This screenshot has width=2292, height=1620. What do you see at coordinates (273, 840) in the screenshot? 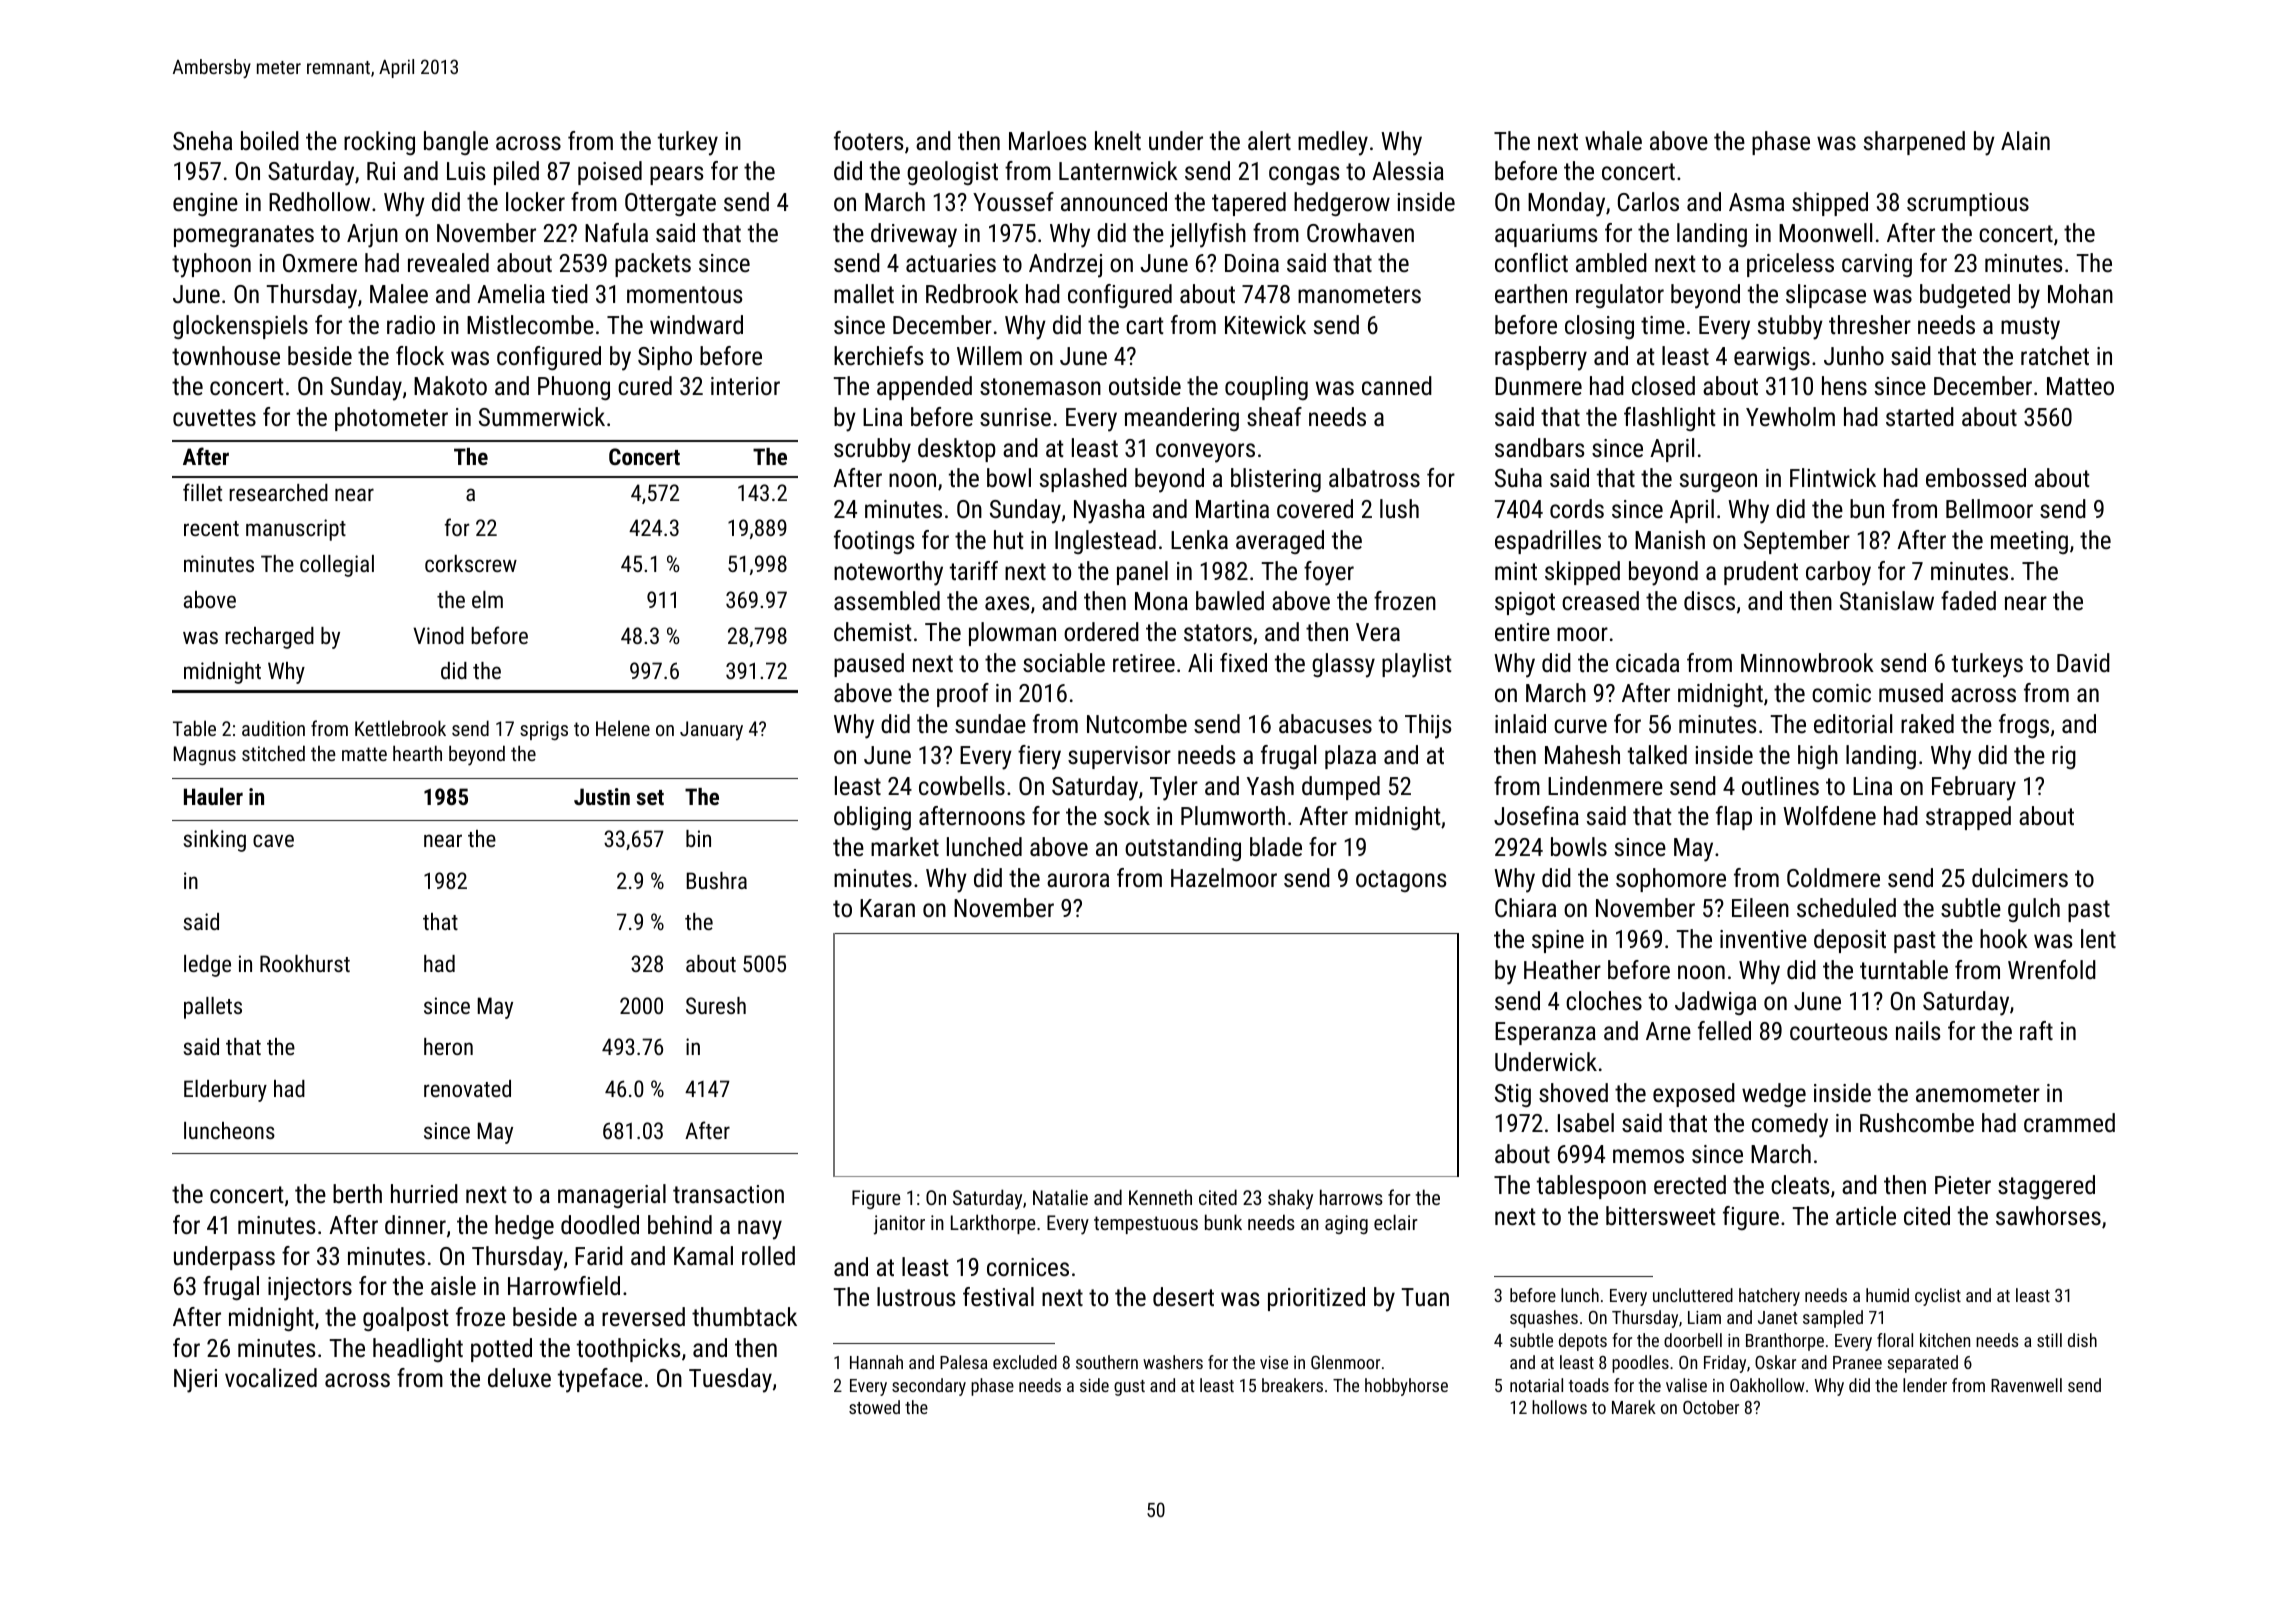
I see `cave` at bounding box center [273, 840].
